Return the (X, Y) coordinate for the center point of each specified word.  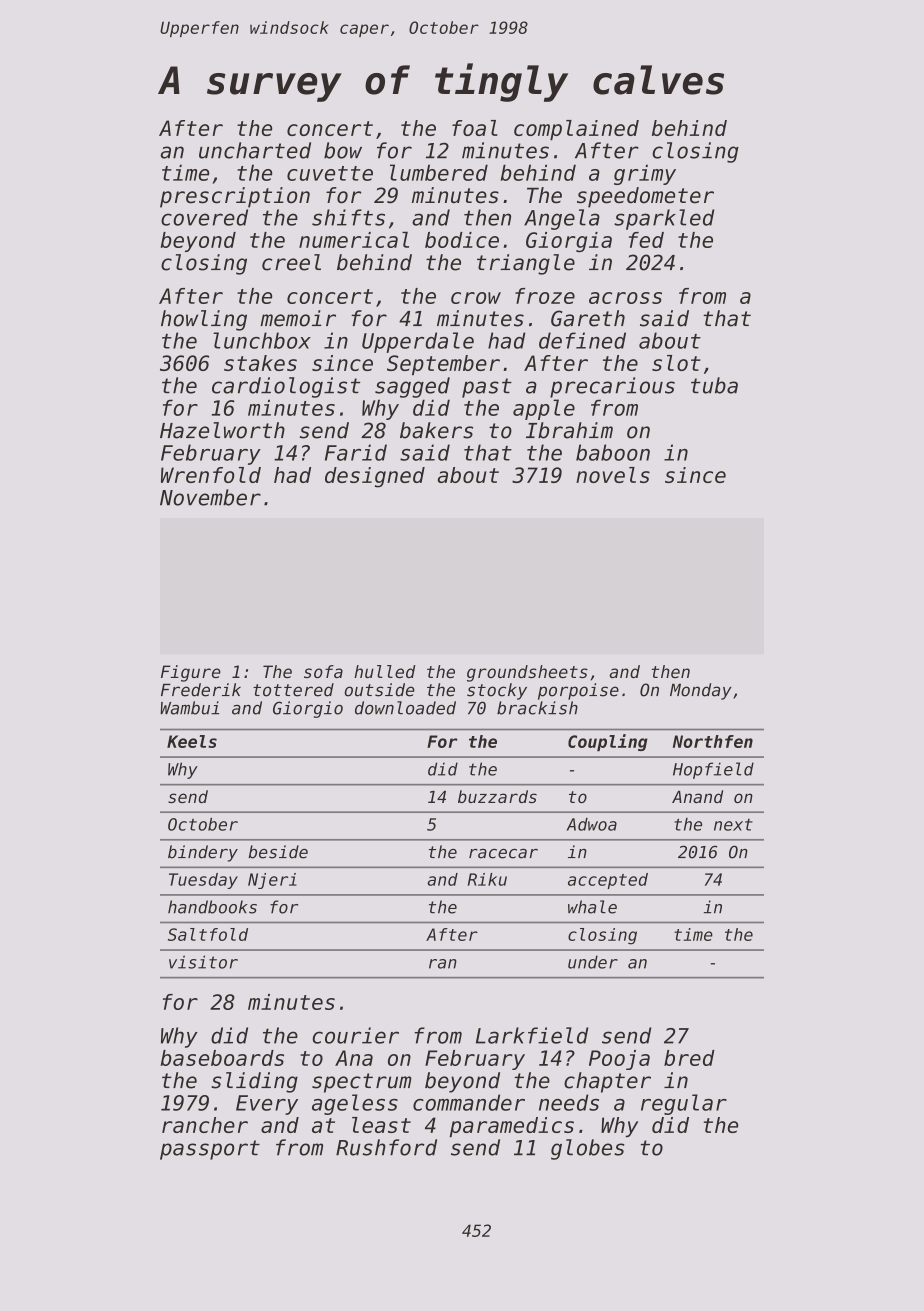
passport (210, 1150)
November (210, 497)
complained (576, 130)
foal (475, 128)
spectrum (362, 1083)
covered (204, 217)
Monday (701, 691)
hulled (385, 671)
